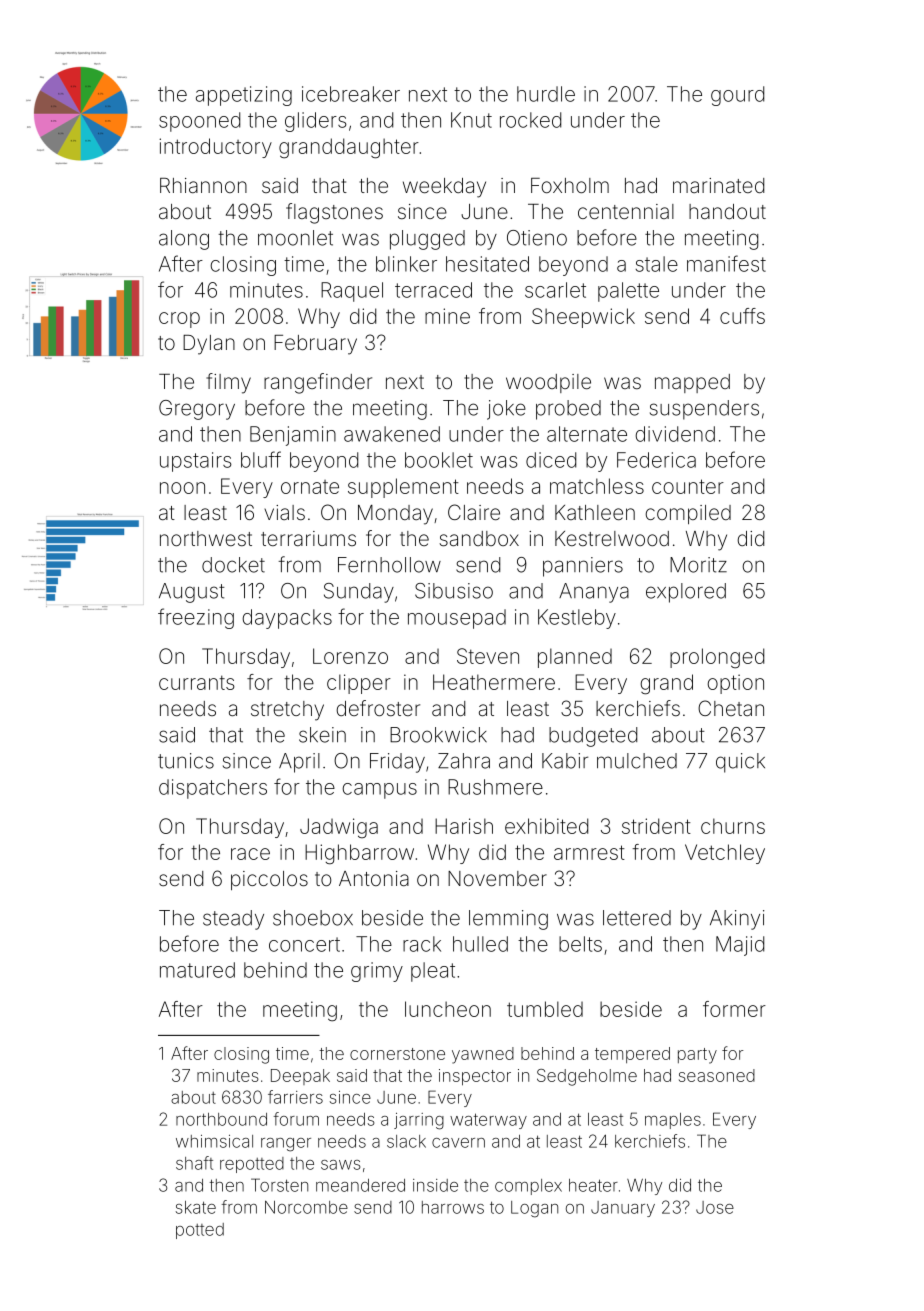  Describe the element at coordinates (215, 148) in the image. I see `introductory` at that location.
